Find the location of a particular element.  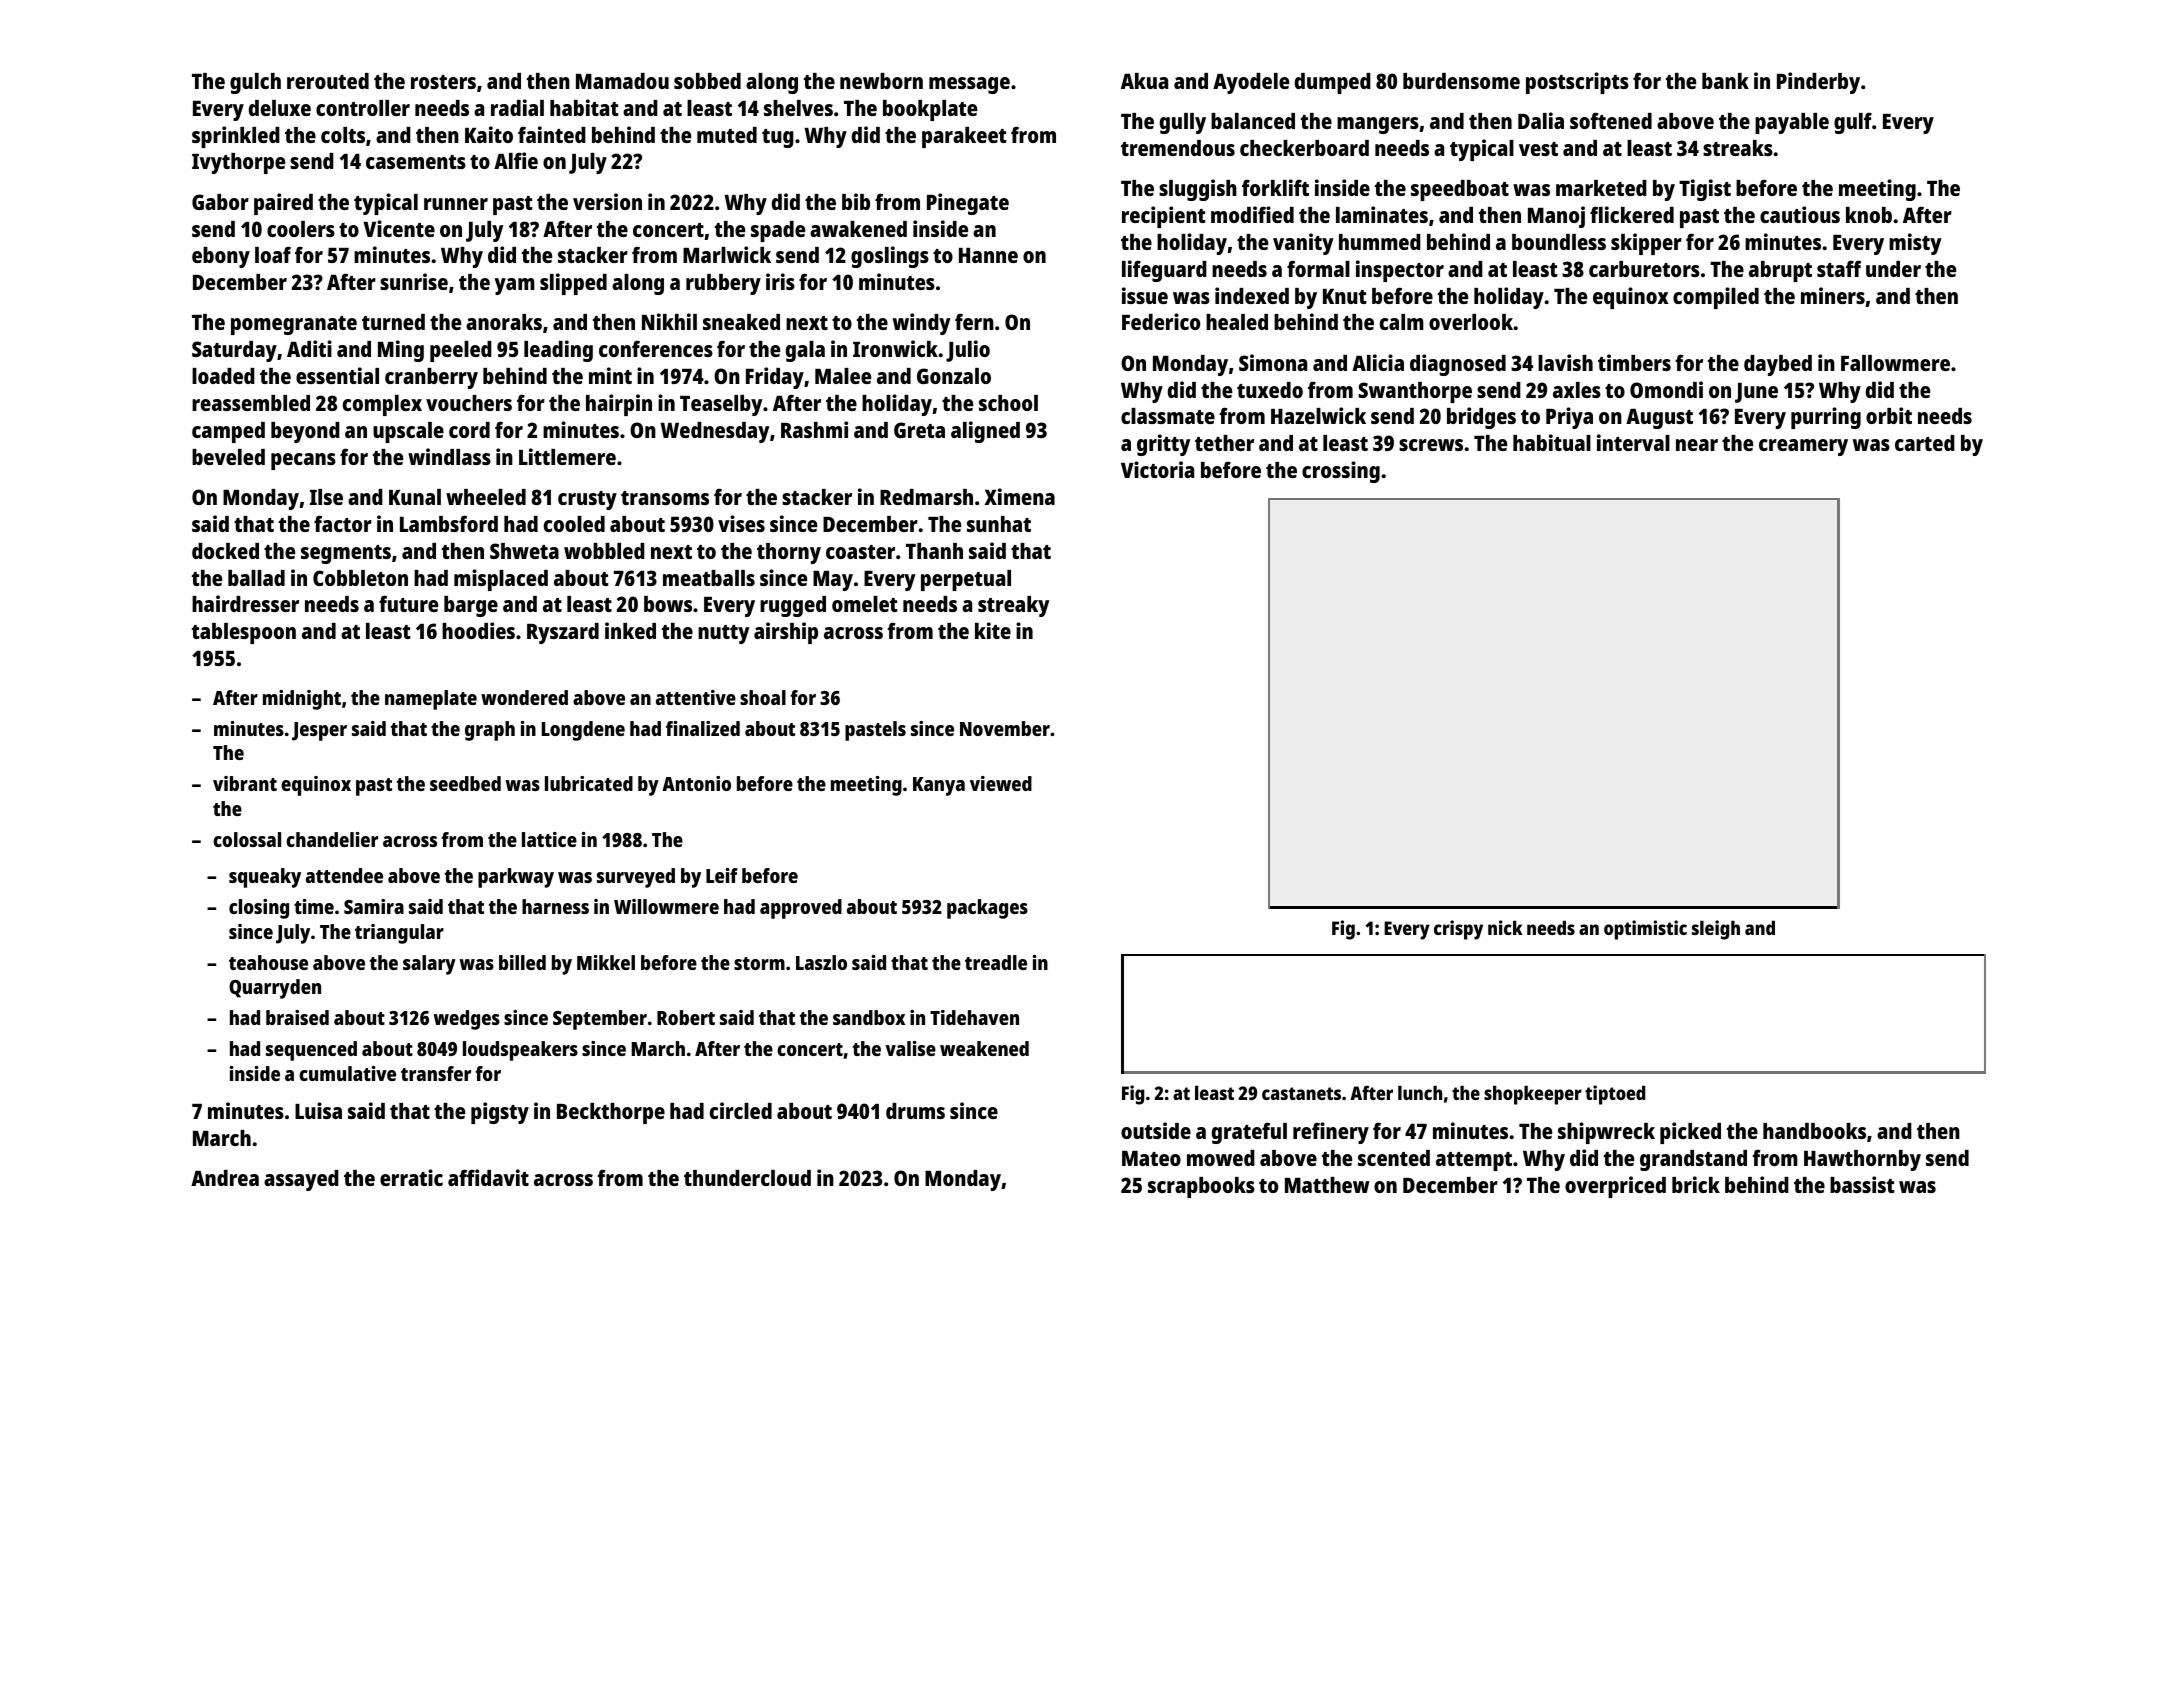

cautious is located at coordinates (1800, 214).
